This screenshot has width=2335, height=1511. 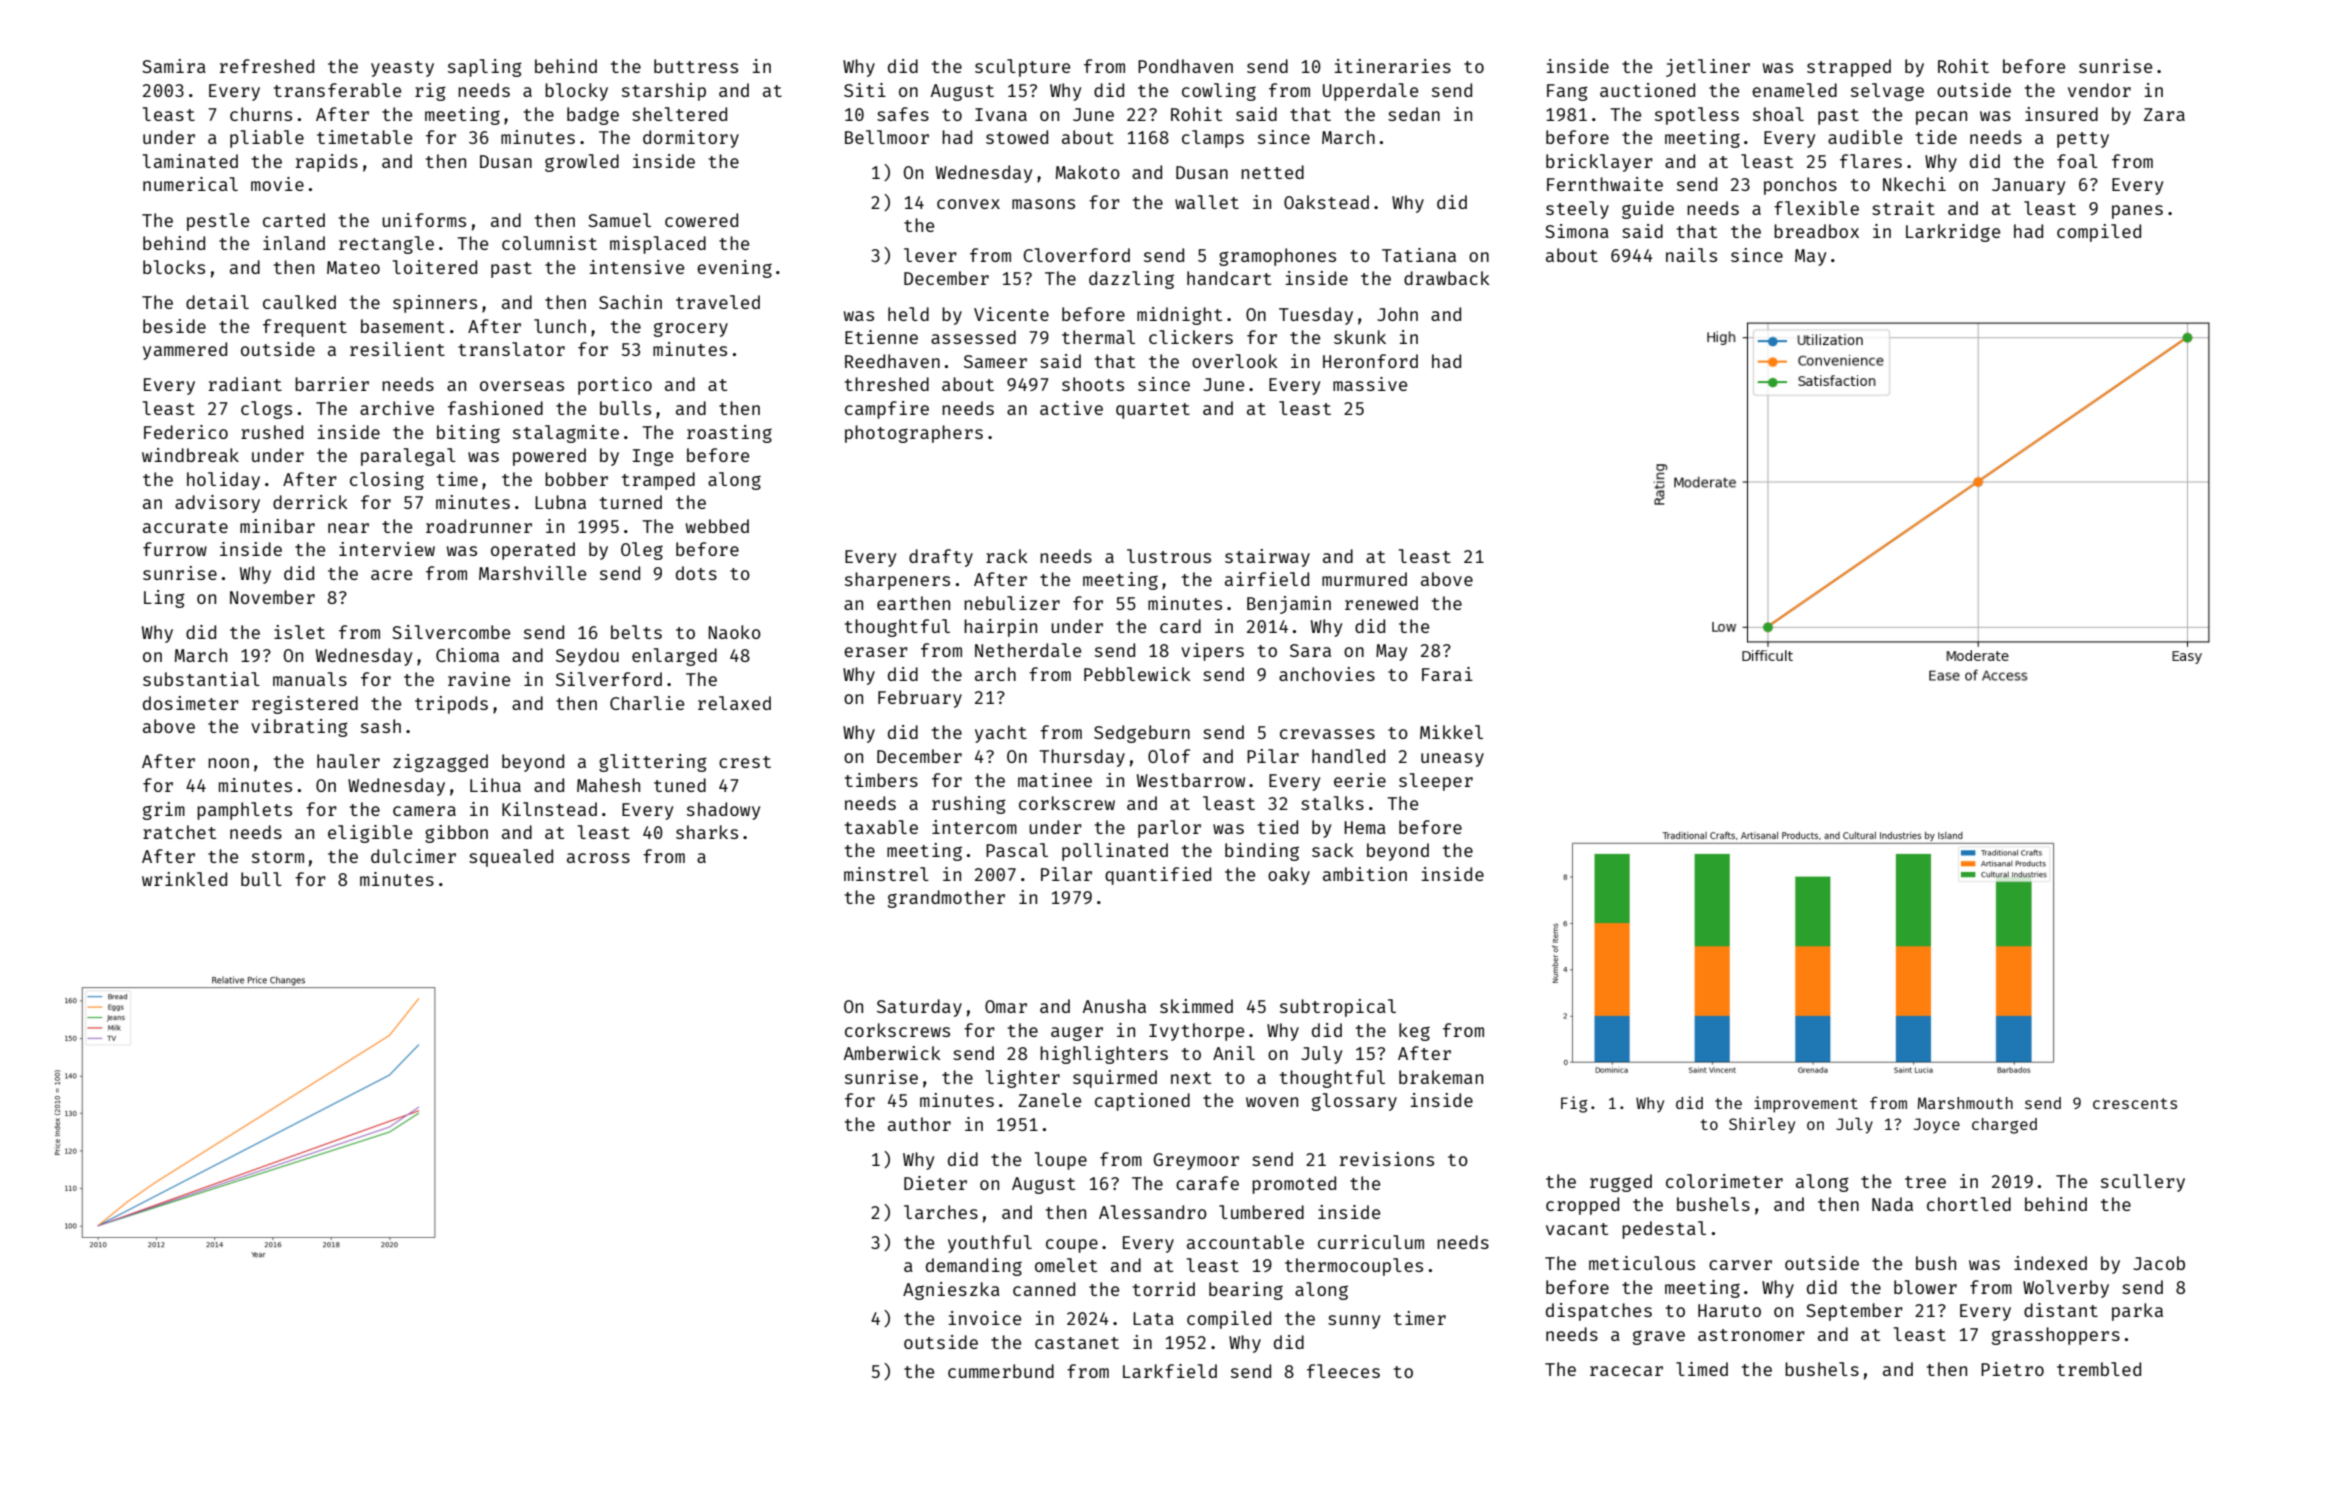 What do you see at coordinates (881, 780) in the screenshot?
I see `timbers` at bounding box center [881, 780].
